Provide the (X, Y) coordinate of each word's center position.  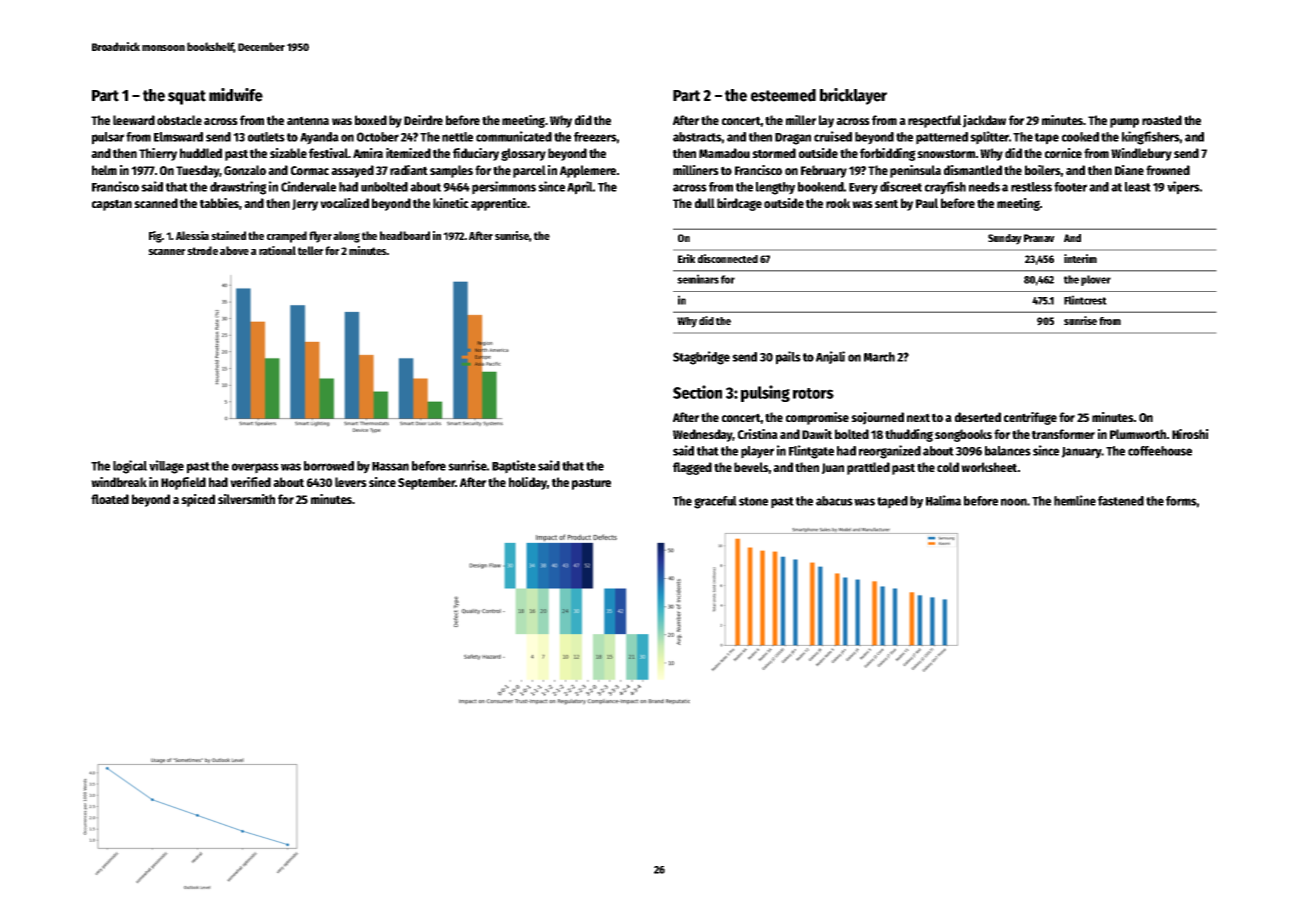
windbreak (119, 482)
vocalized (344, 203)
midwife (236, 95)
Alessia (192, 235)
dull (705, 203)
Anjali (830, 357)
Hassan (390, 466)
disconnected (728, 258)
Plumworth (1138, 434)
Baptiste (514, 467)
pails (788, 358)
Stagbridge (701, 358)
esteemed (783, 95)
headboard (405, 235)
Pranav (1039, 238)
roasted (1162, 120)
